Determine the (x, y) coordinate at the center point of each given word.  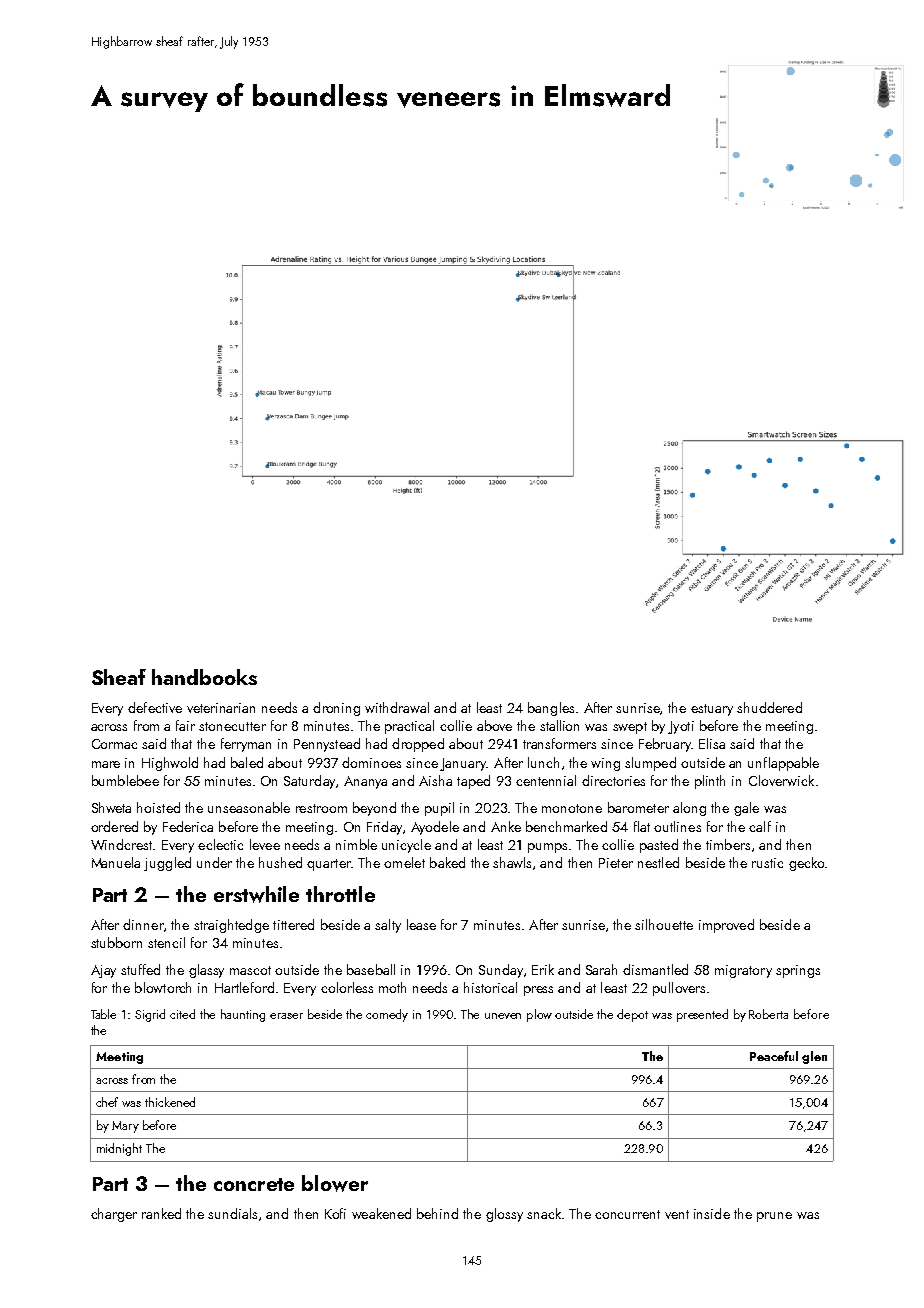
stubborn (116, 942)
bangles (551, 709)
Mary (125, 1127)
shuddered (769, 707)
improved (726, 926)
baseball (371, 969)
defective (155, 707)
